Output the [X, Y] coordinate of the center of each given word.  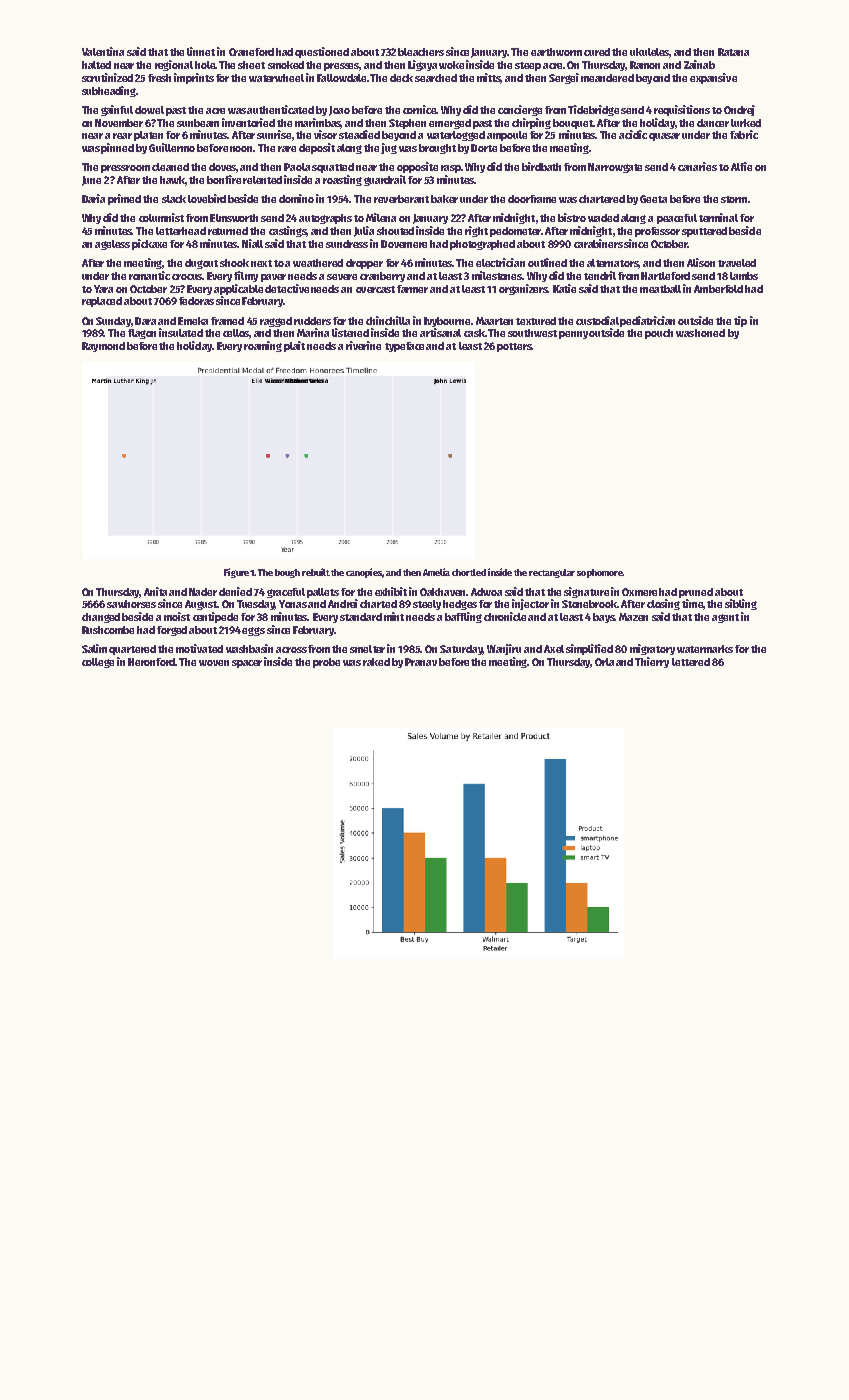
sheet [251, 65]
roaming [263, 346]
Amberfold [718, 289]
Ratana [733, 52]
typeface [404, 347]
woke [451, 65]
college [98, 663]
